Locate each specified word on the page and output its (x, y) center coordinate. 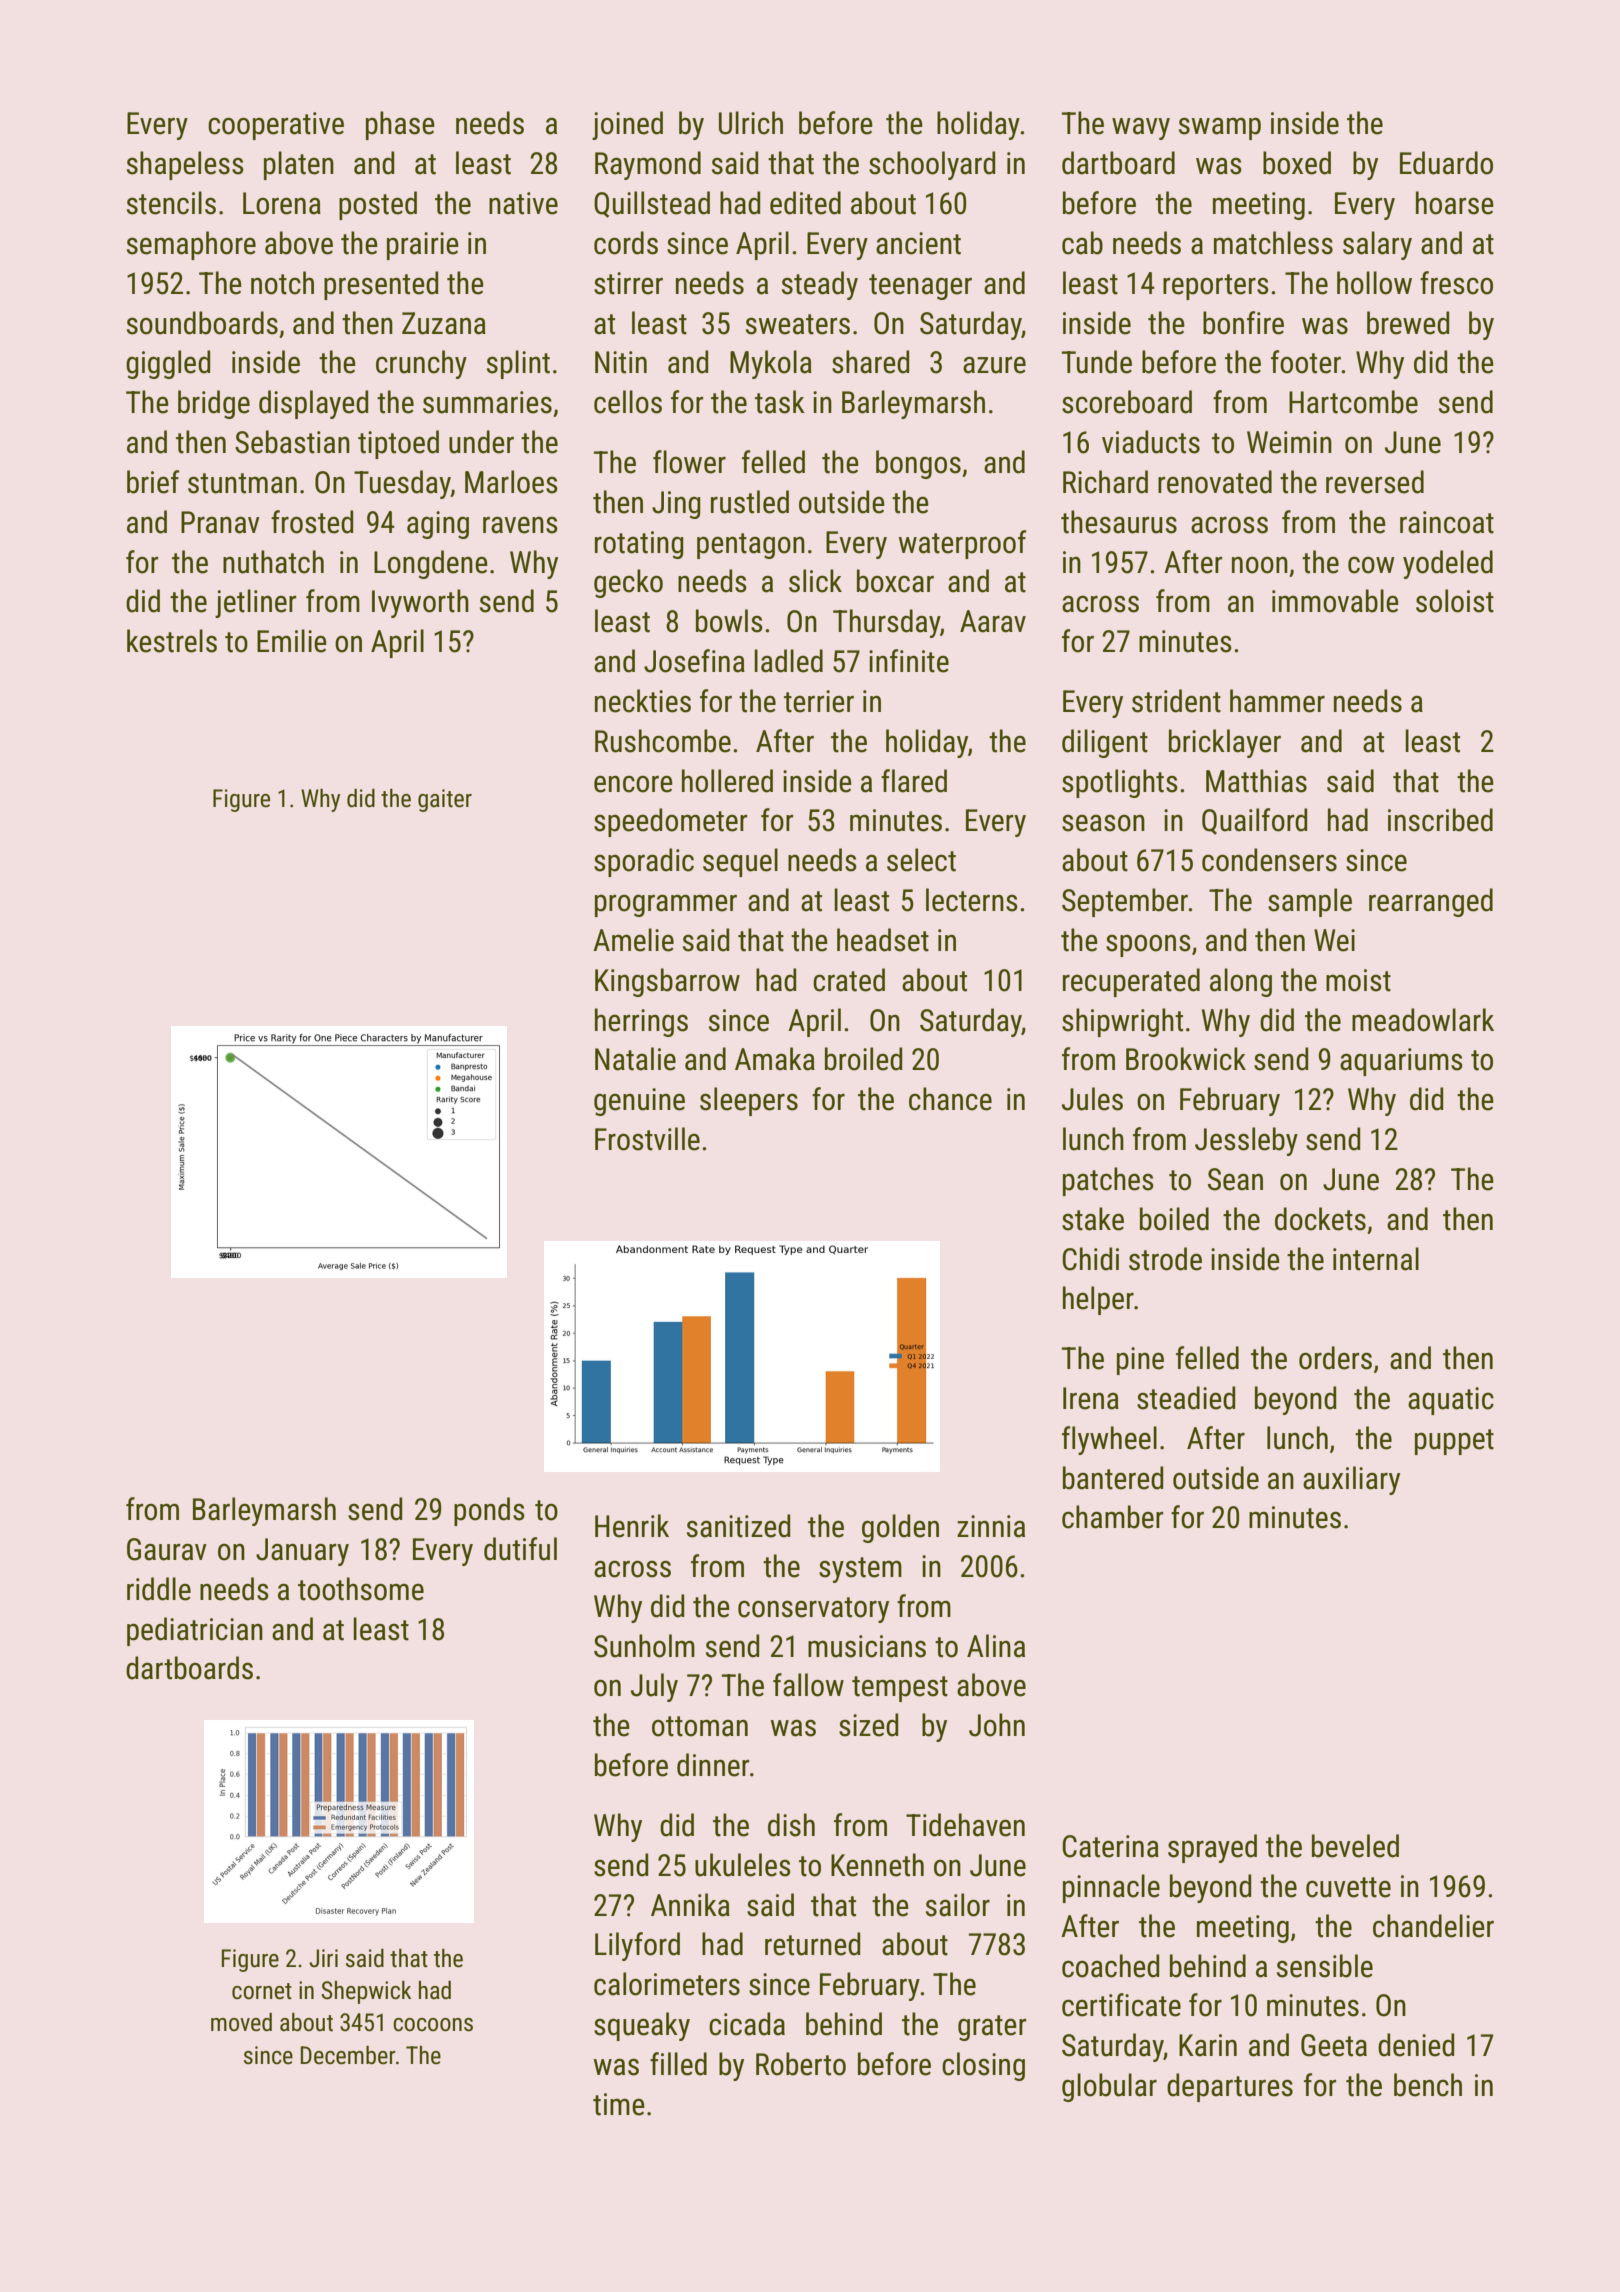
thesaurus (1119, 522)
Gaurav (167, 1549)
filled (678, 2064)
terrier (819, 701)
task (780, 402)
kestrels (172, 641)
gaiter (445, 800)
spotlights (1120, 783)
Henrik (632, 1526)
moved (241, 2022)
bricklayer (1225, 743)
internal (1376, 1259)
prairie (423, 246)
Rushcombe (663, 741)
